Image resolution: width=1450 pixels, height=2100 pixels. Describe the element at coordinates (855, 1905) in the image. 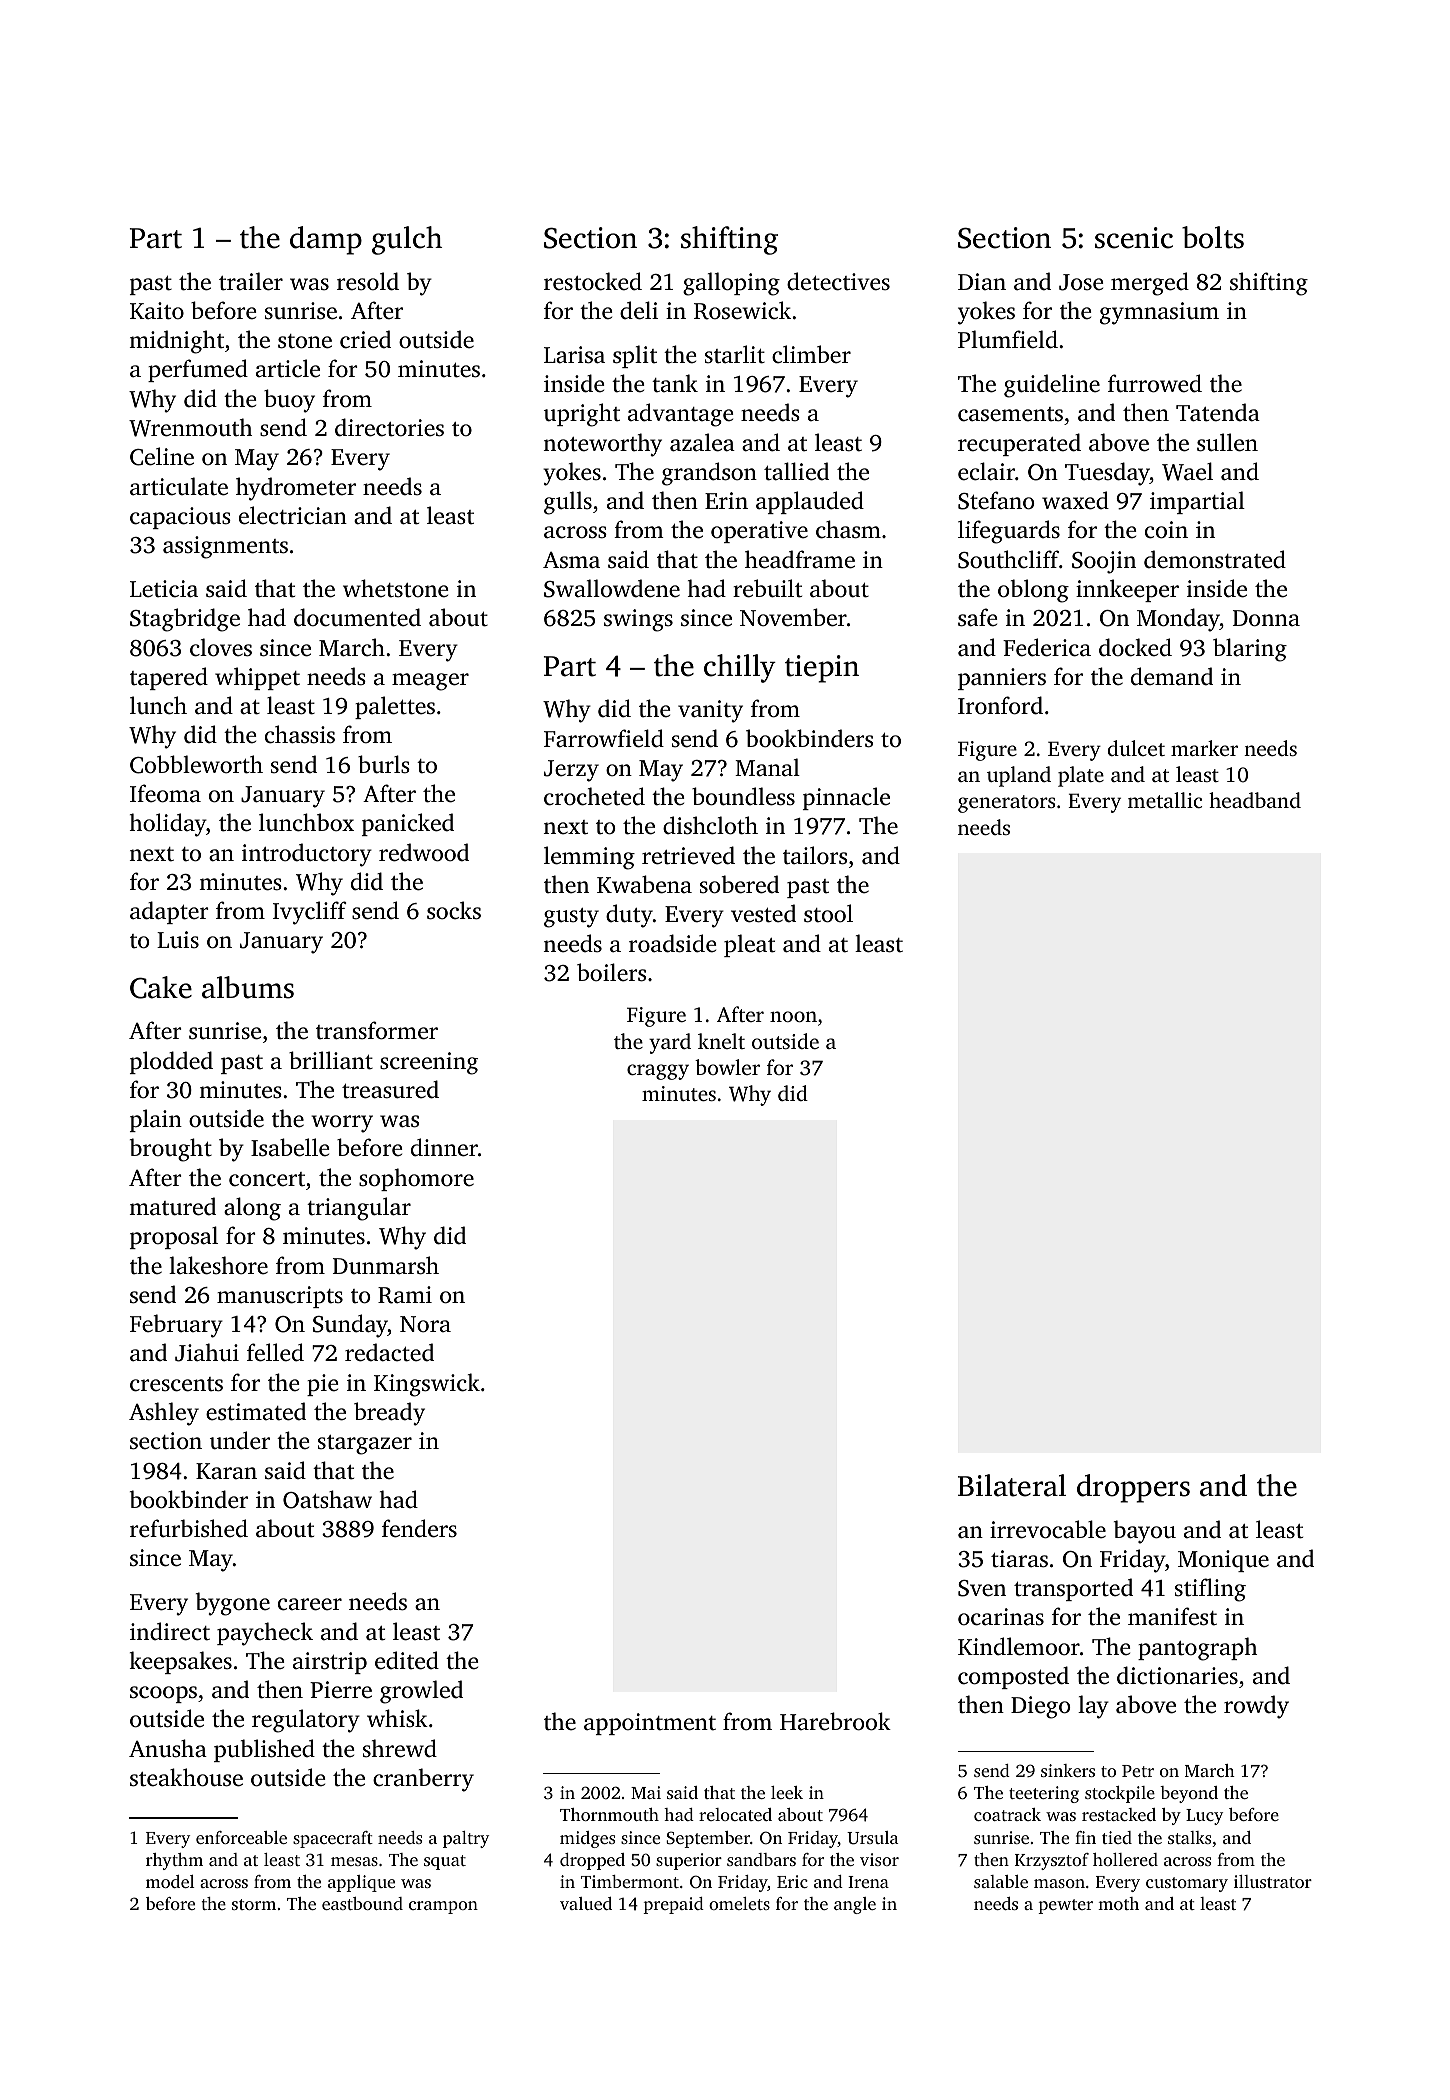

I see `angle` at that location.
